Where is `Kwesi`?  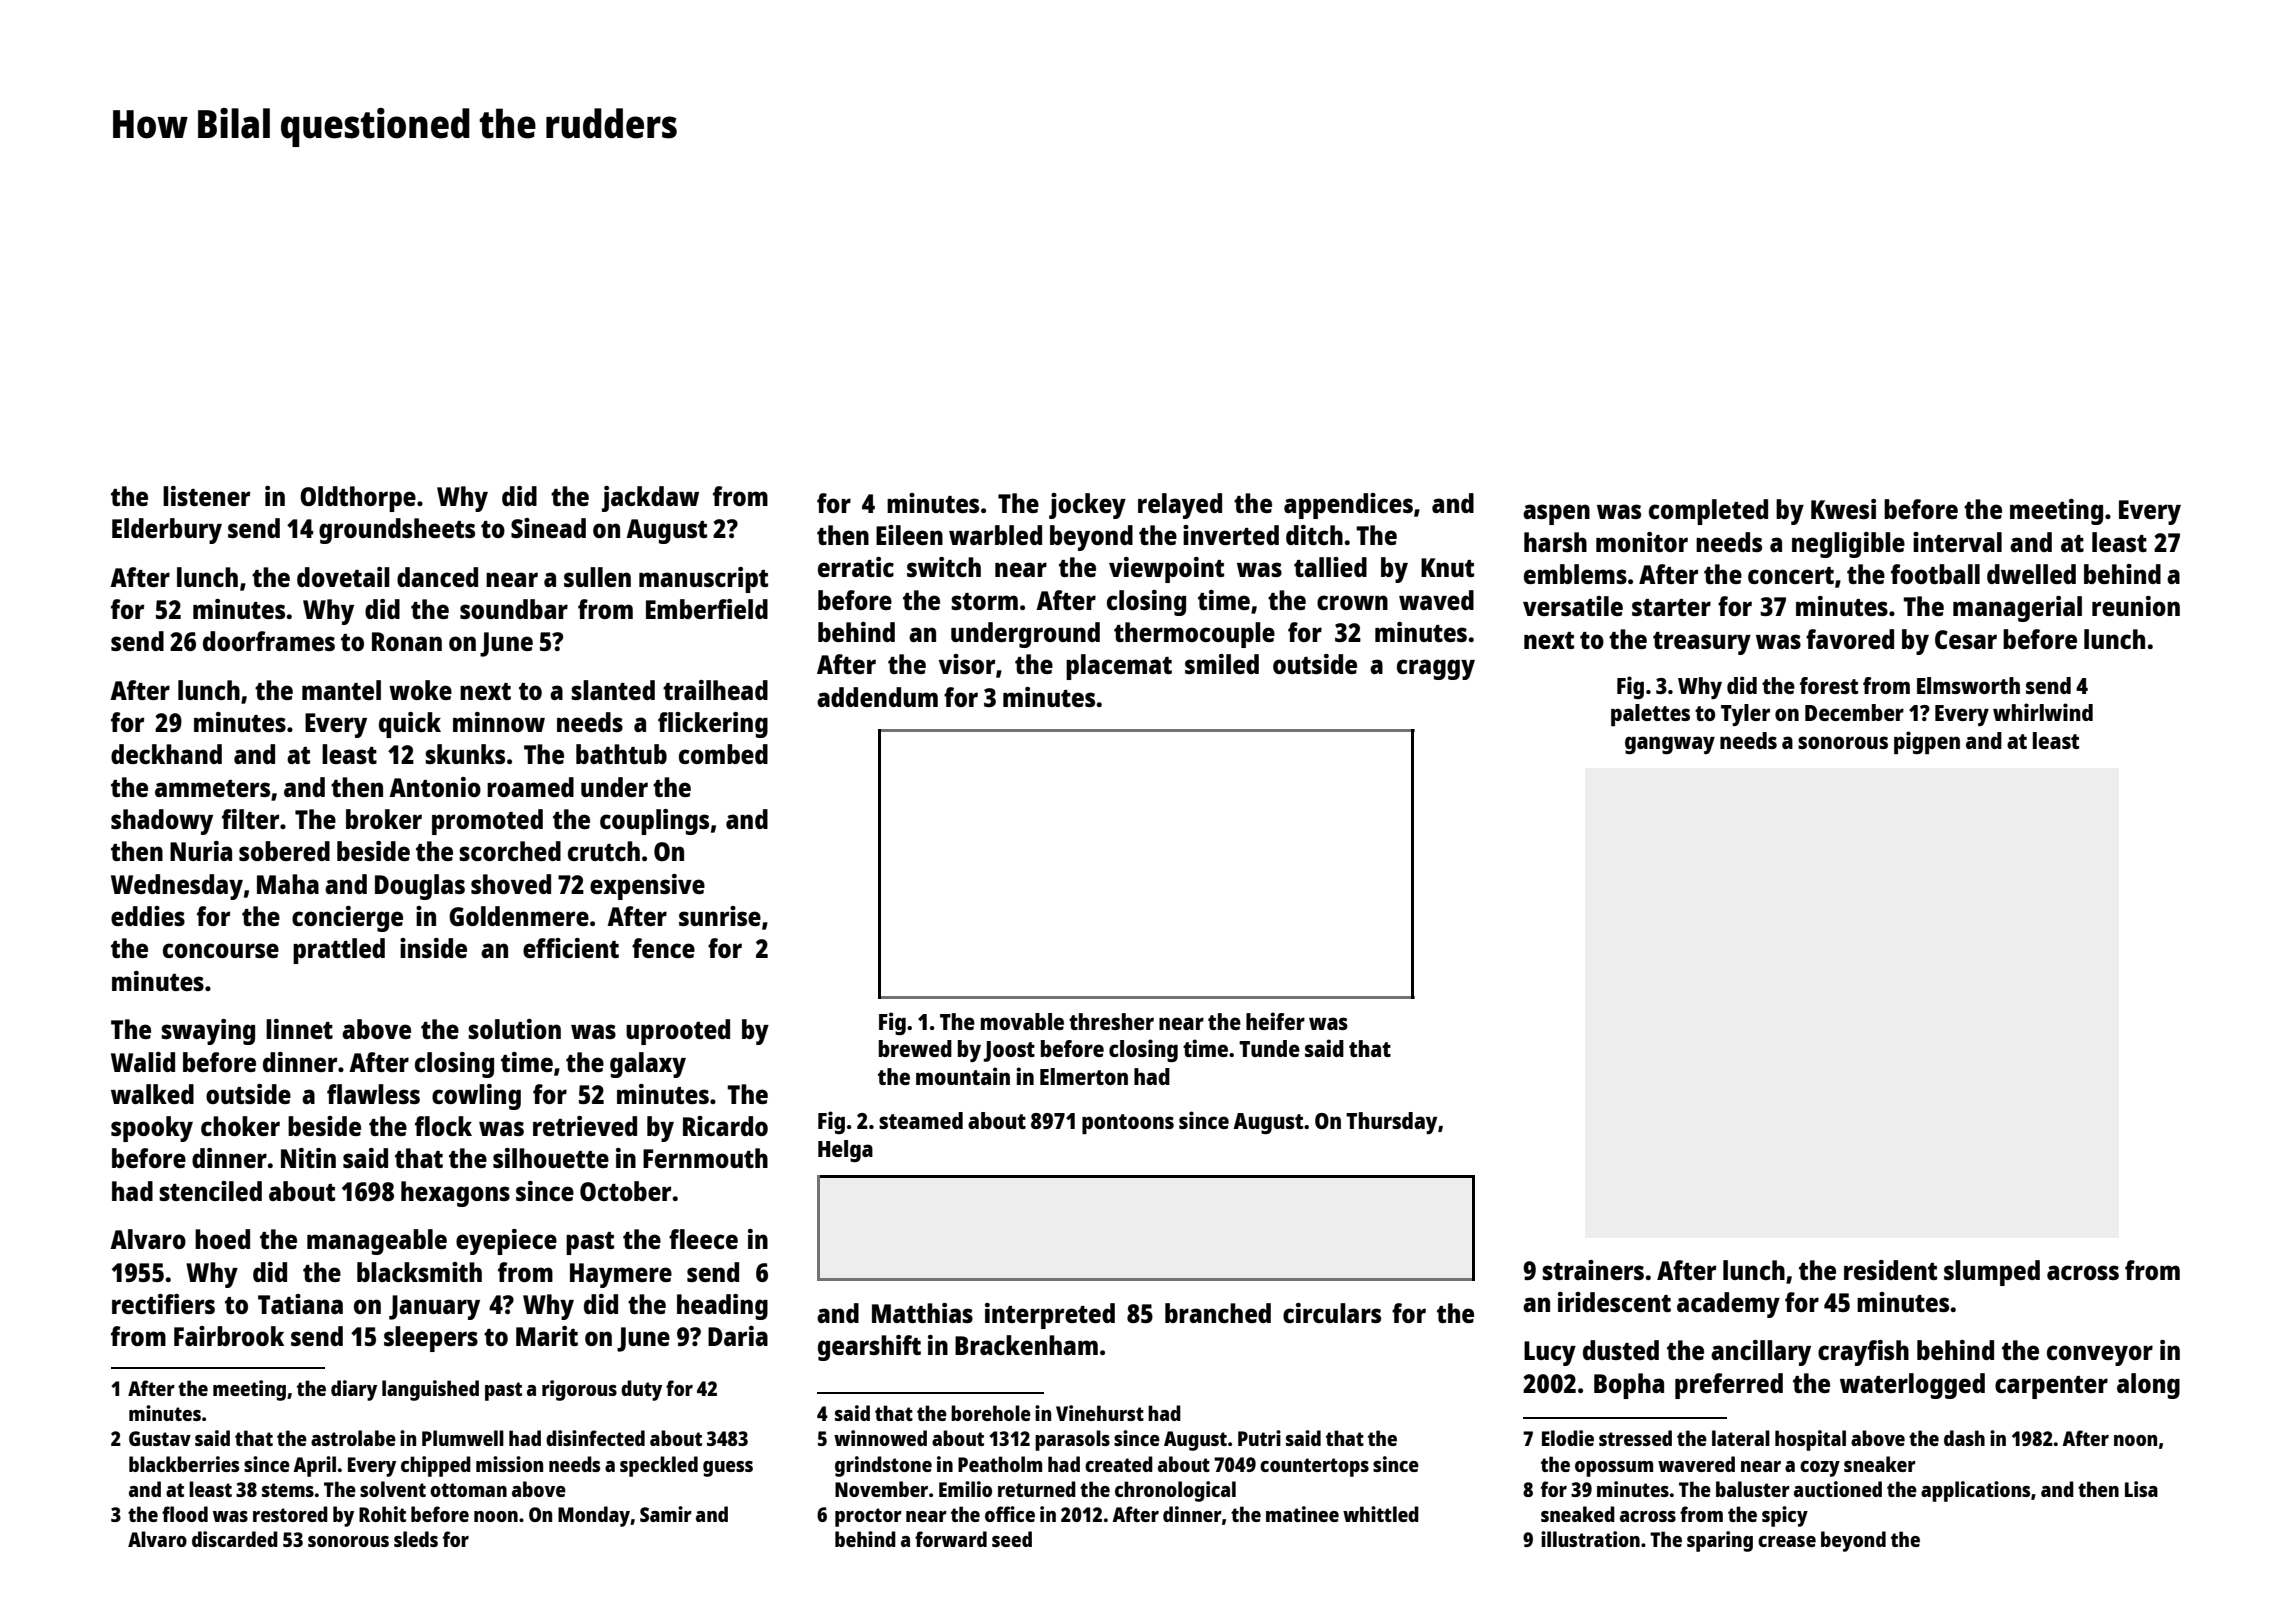 Kwesi is located at coordinates (1843, 509).
